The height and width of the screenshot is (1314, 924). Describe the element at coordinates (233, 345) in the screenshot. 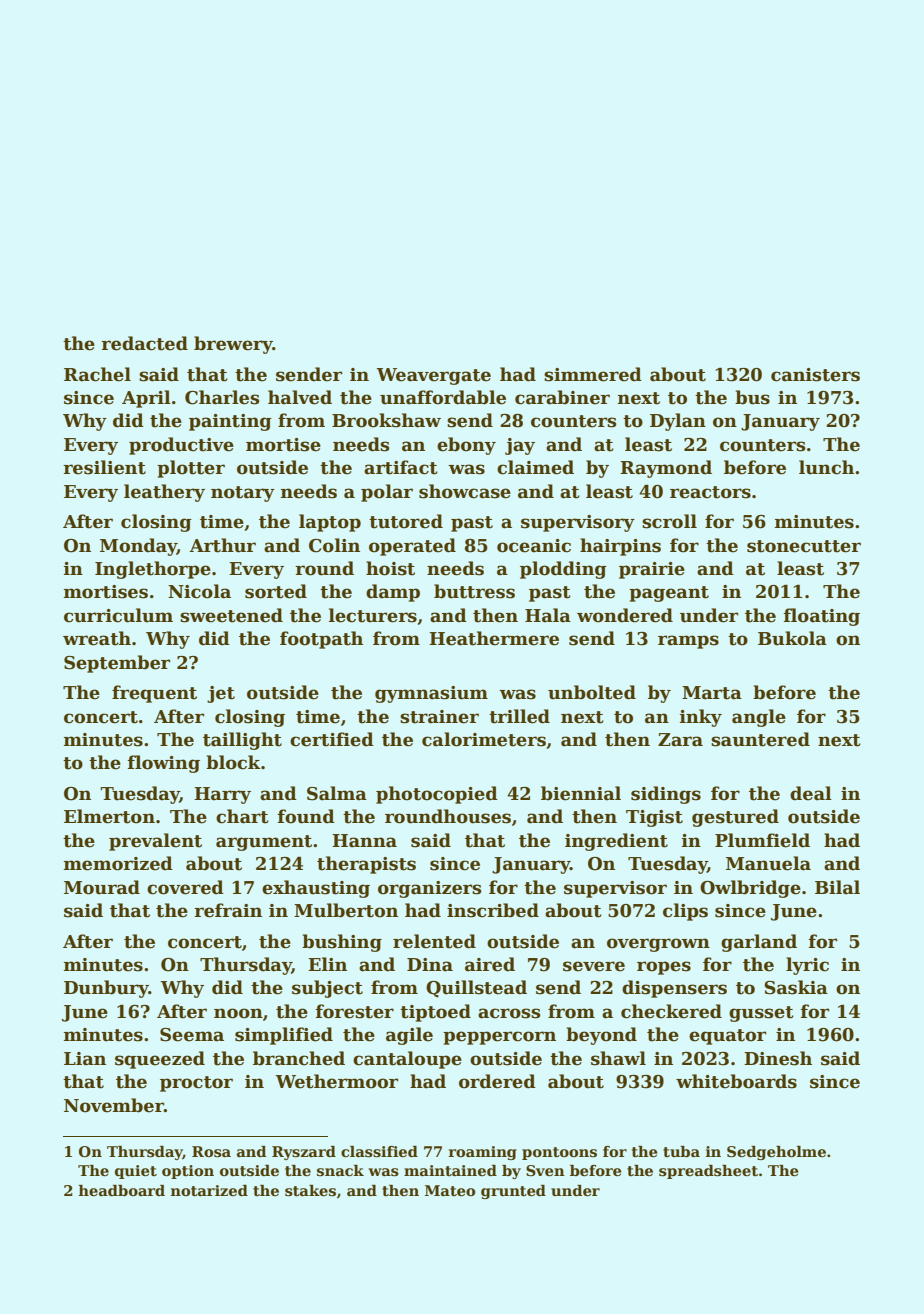

I see `brewery` at that location.
